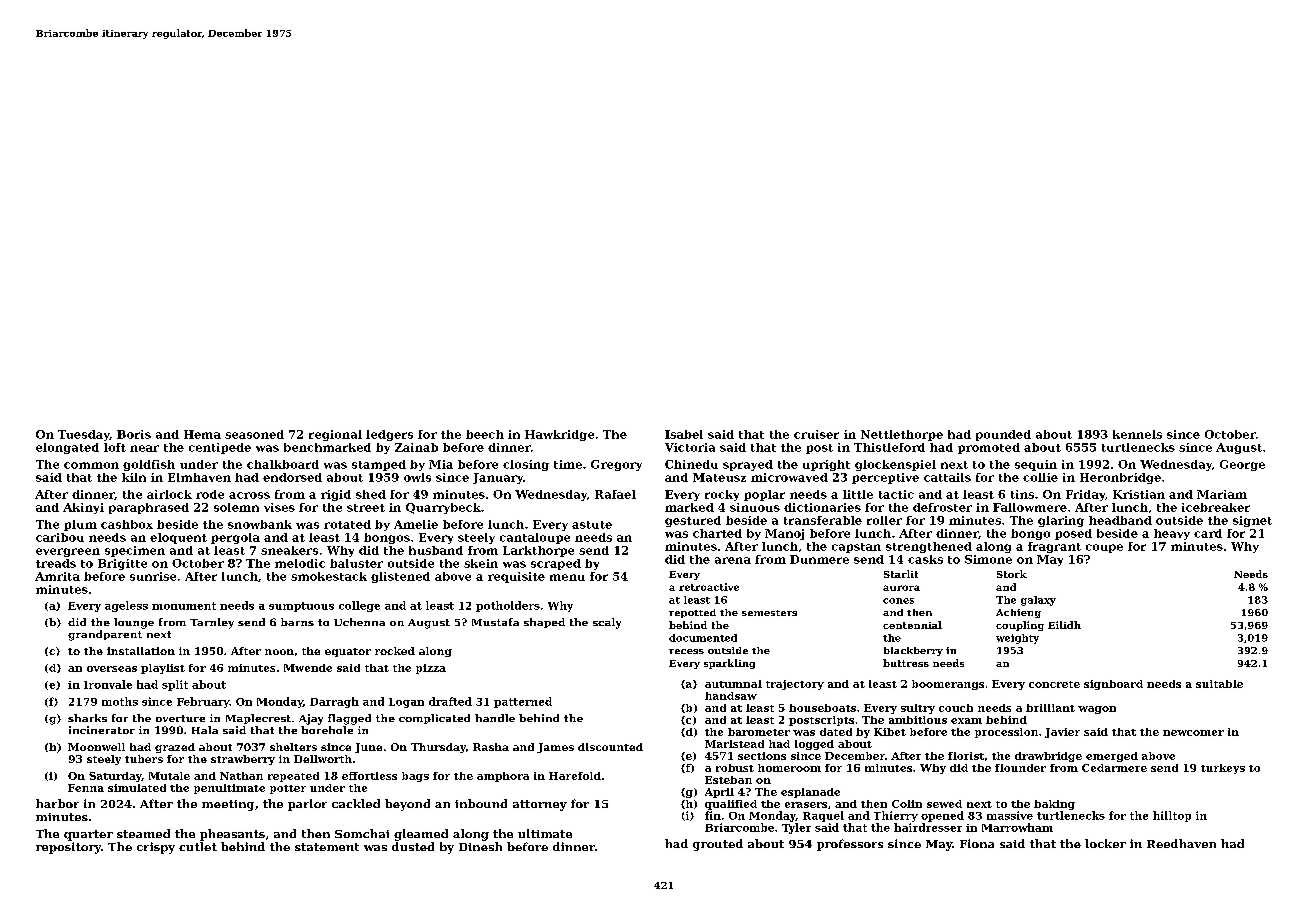  I want to click on card, so click(1208, 533).
